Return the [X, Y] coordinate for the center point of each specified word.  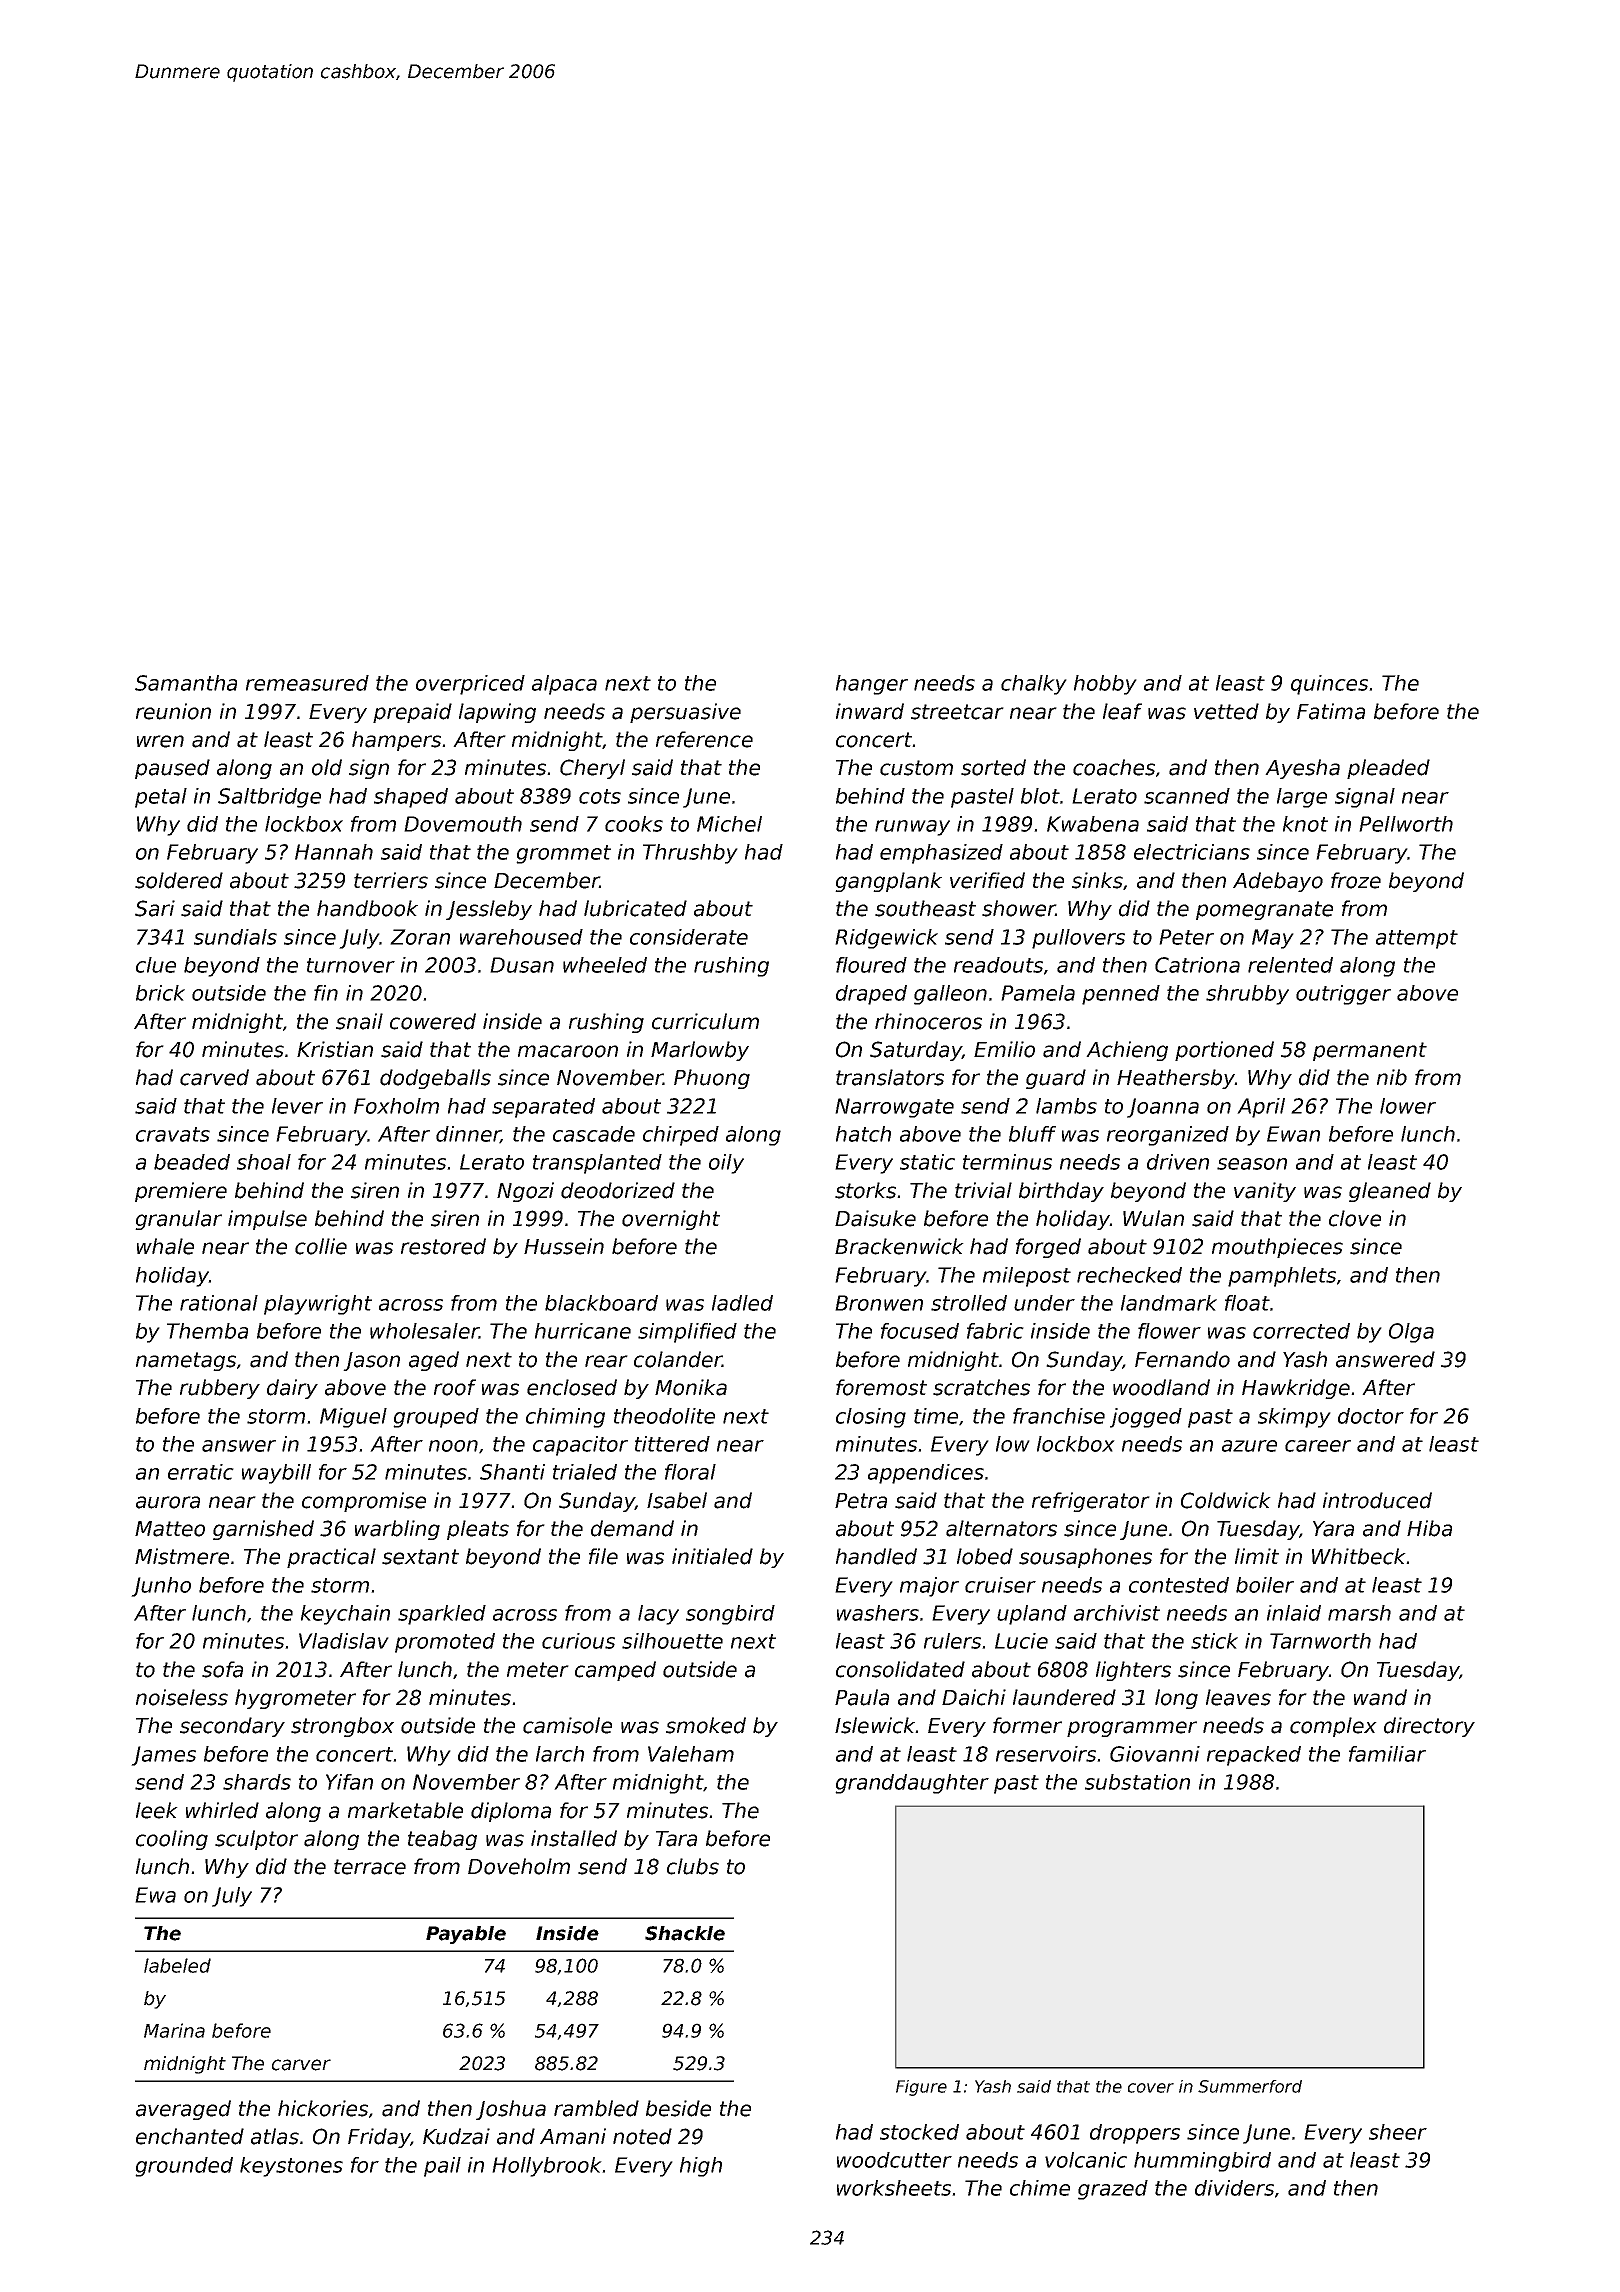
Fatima [1331, 711]
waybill [276, 1474]
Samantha [186, 683]
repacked [1254, 1756]
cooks [634, 824]
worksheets [894, 2188]
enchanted [190, 2136]
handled [876, 1556]
